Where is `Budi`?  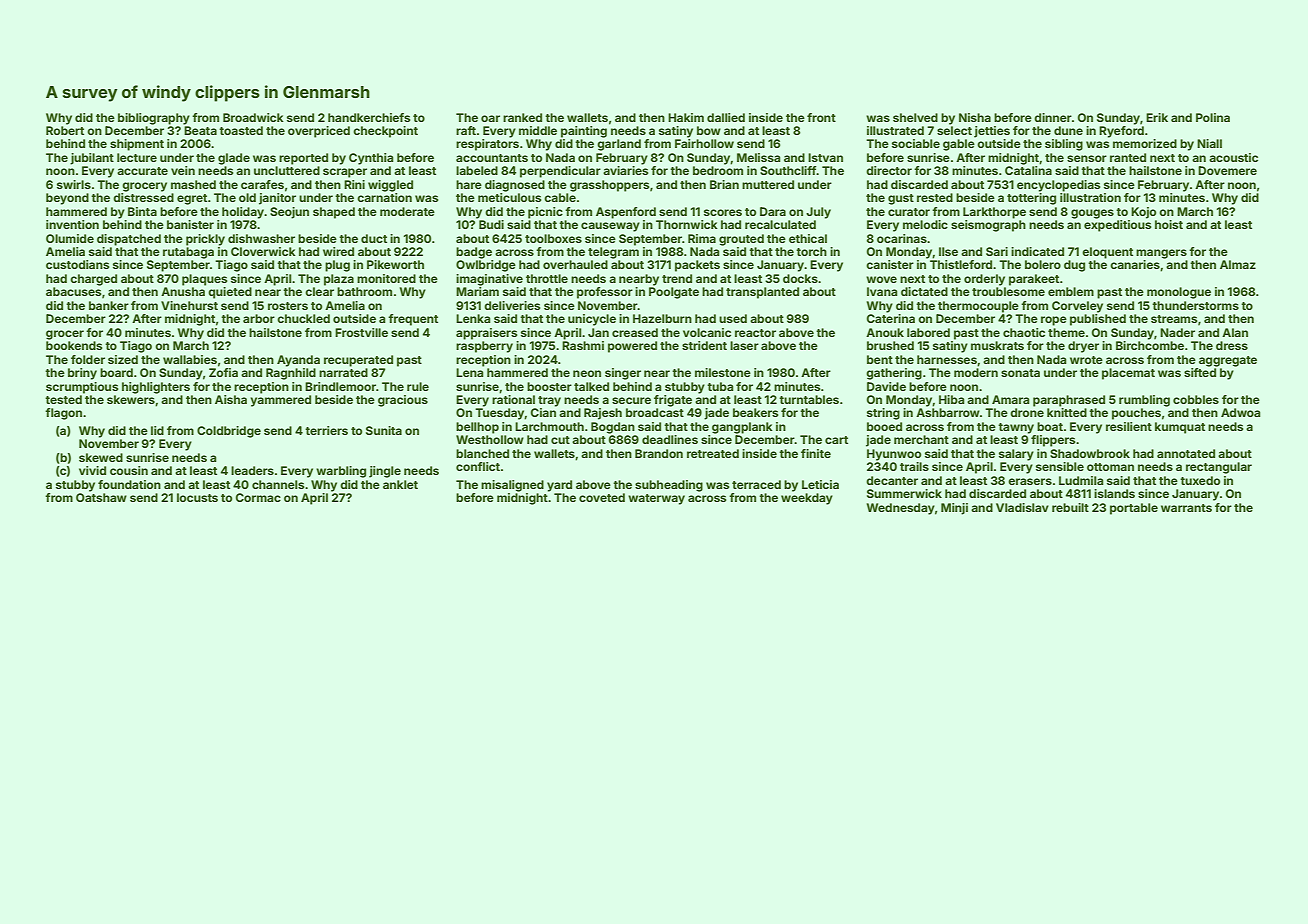 Budi is located at coordinates (491, 224).
